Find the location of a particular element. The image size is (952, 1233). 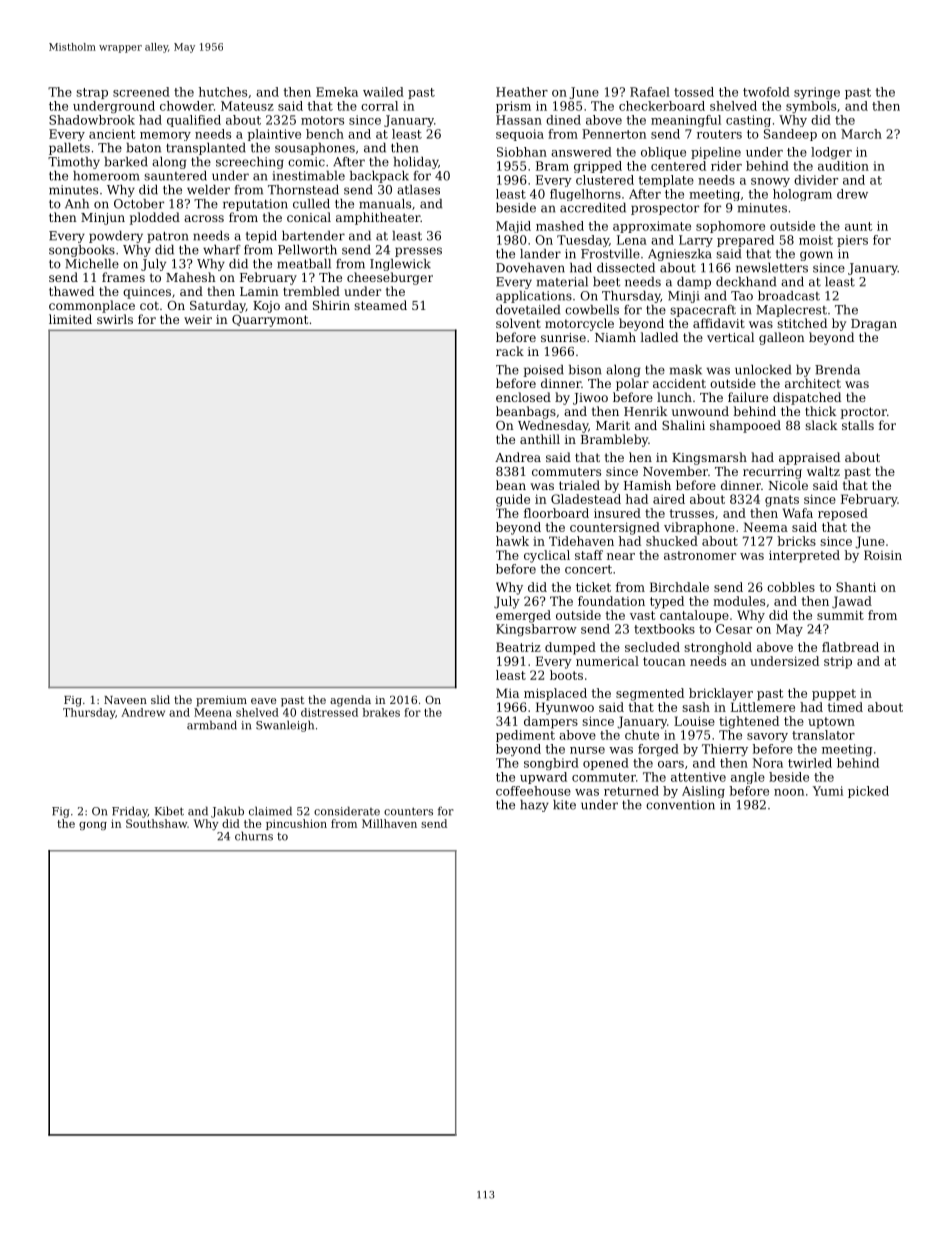

steamed is located at coordinates (380, 305).
